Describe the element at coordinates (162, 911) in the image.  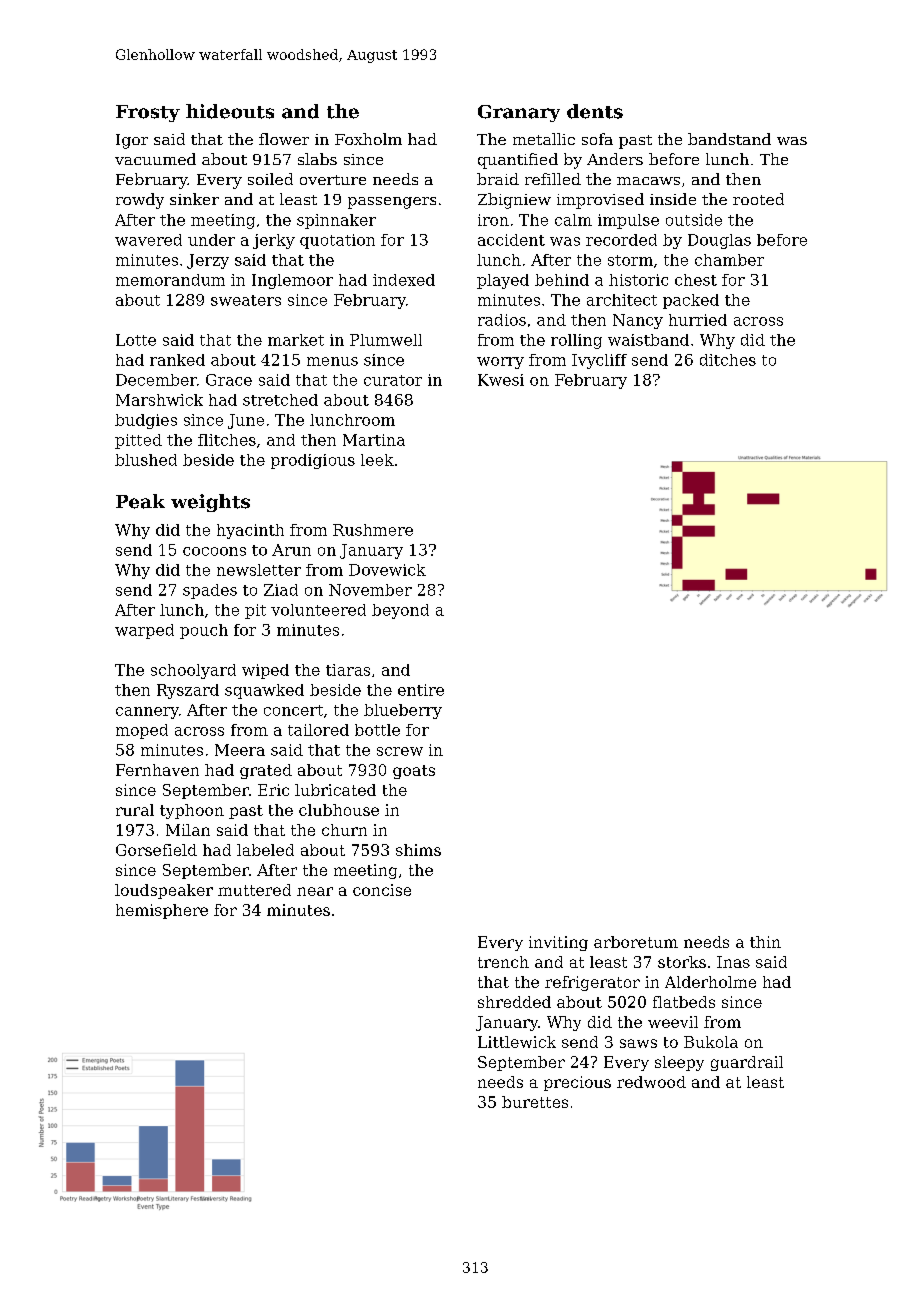
I see `hemisphere` at that location.
